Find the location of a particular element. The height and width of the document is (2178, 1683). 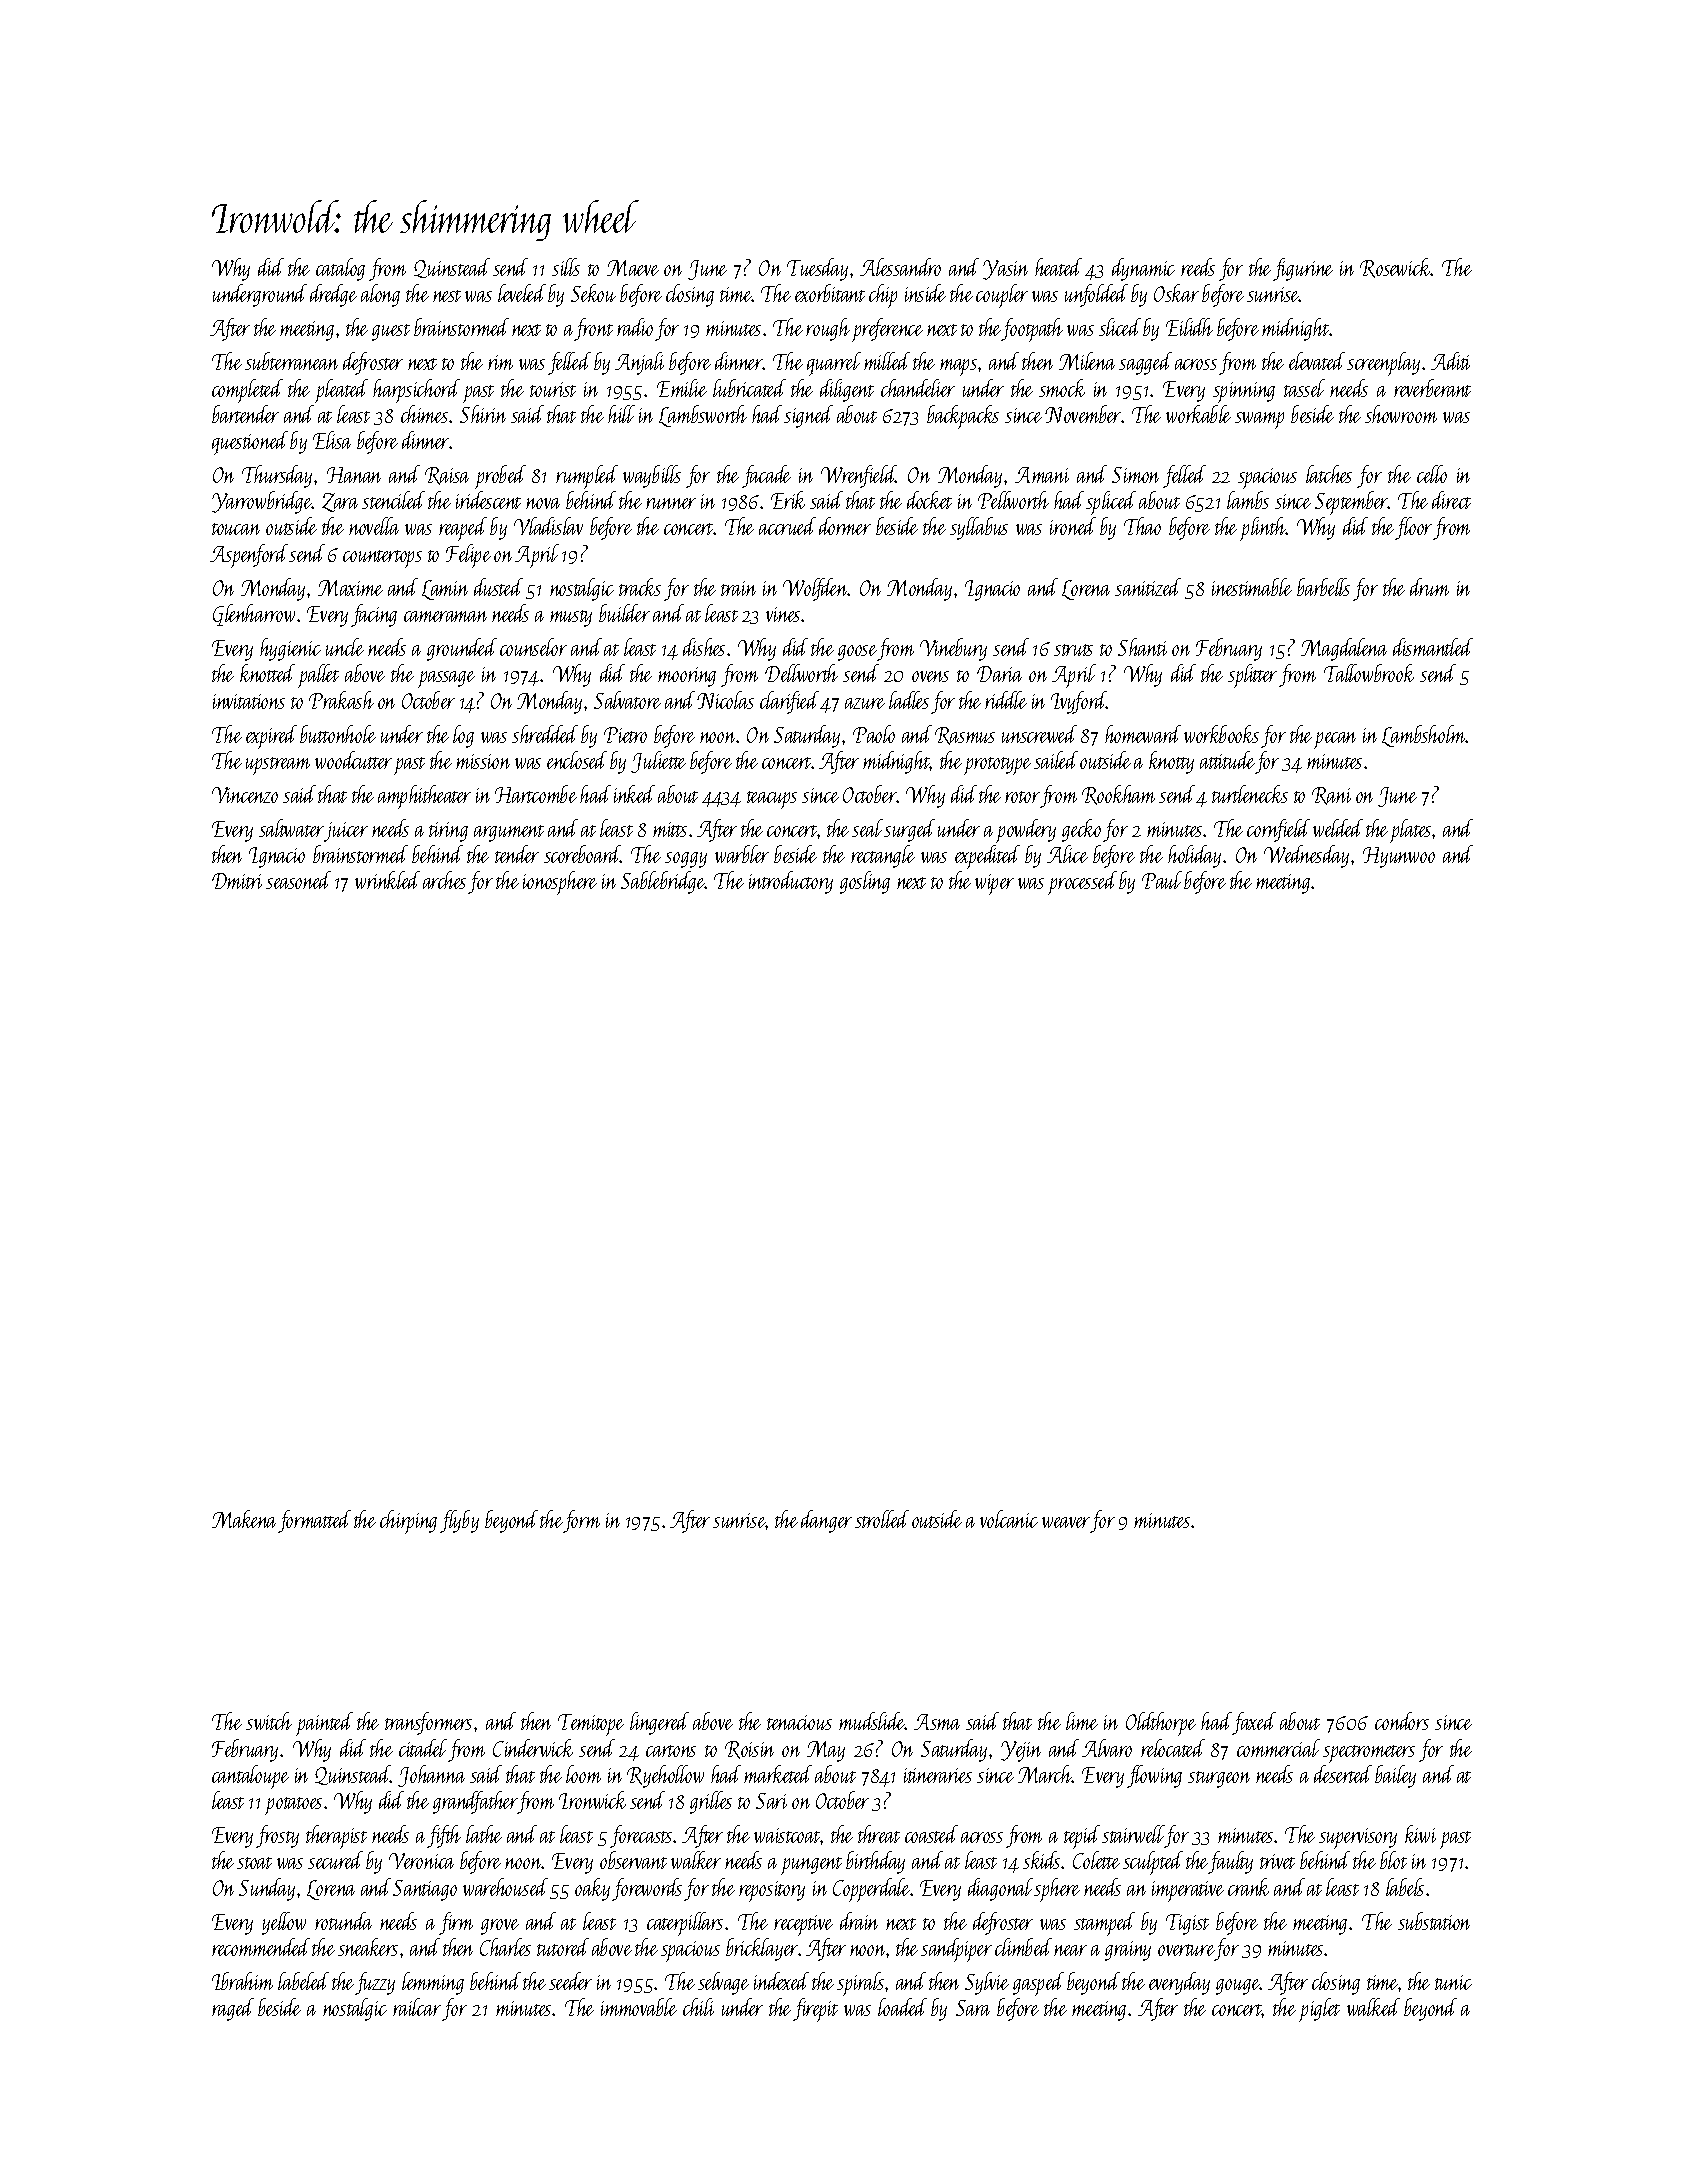

Asma is located at coordinates (937, 1722).
